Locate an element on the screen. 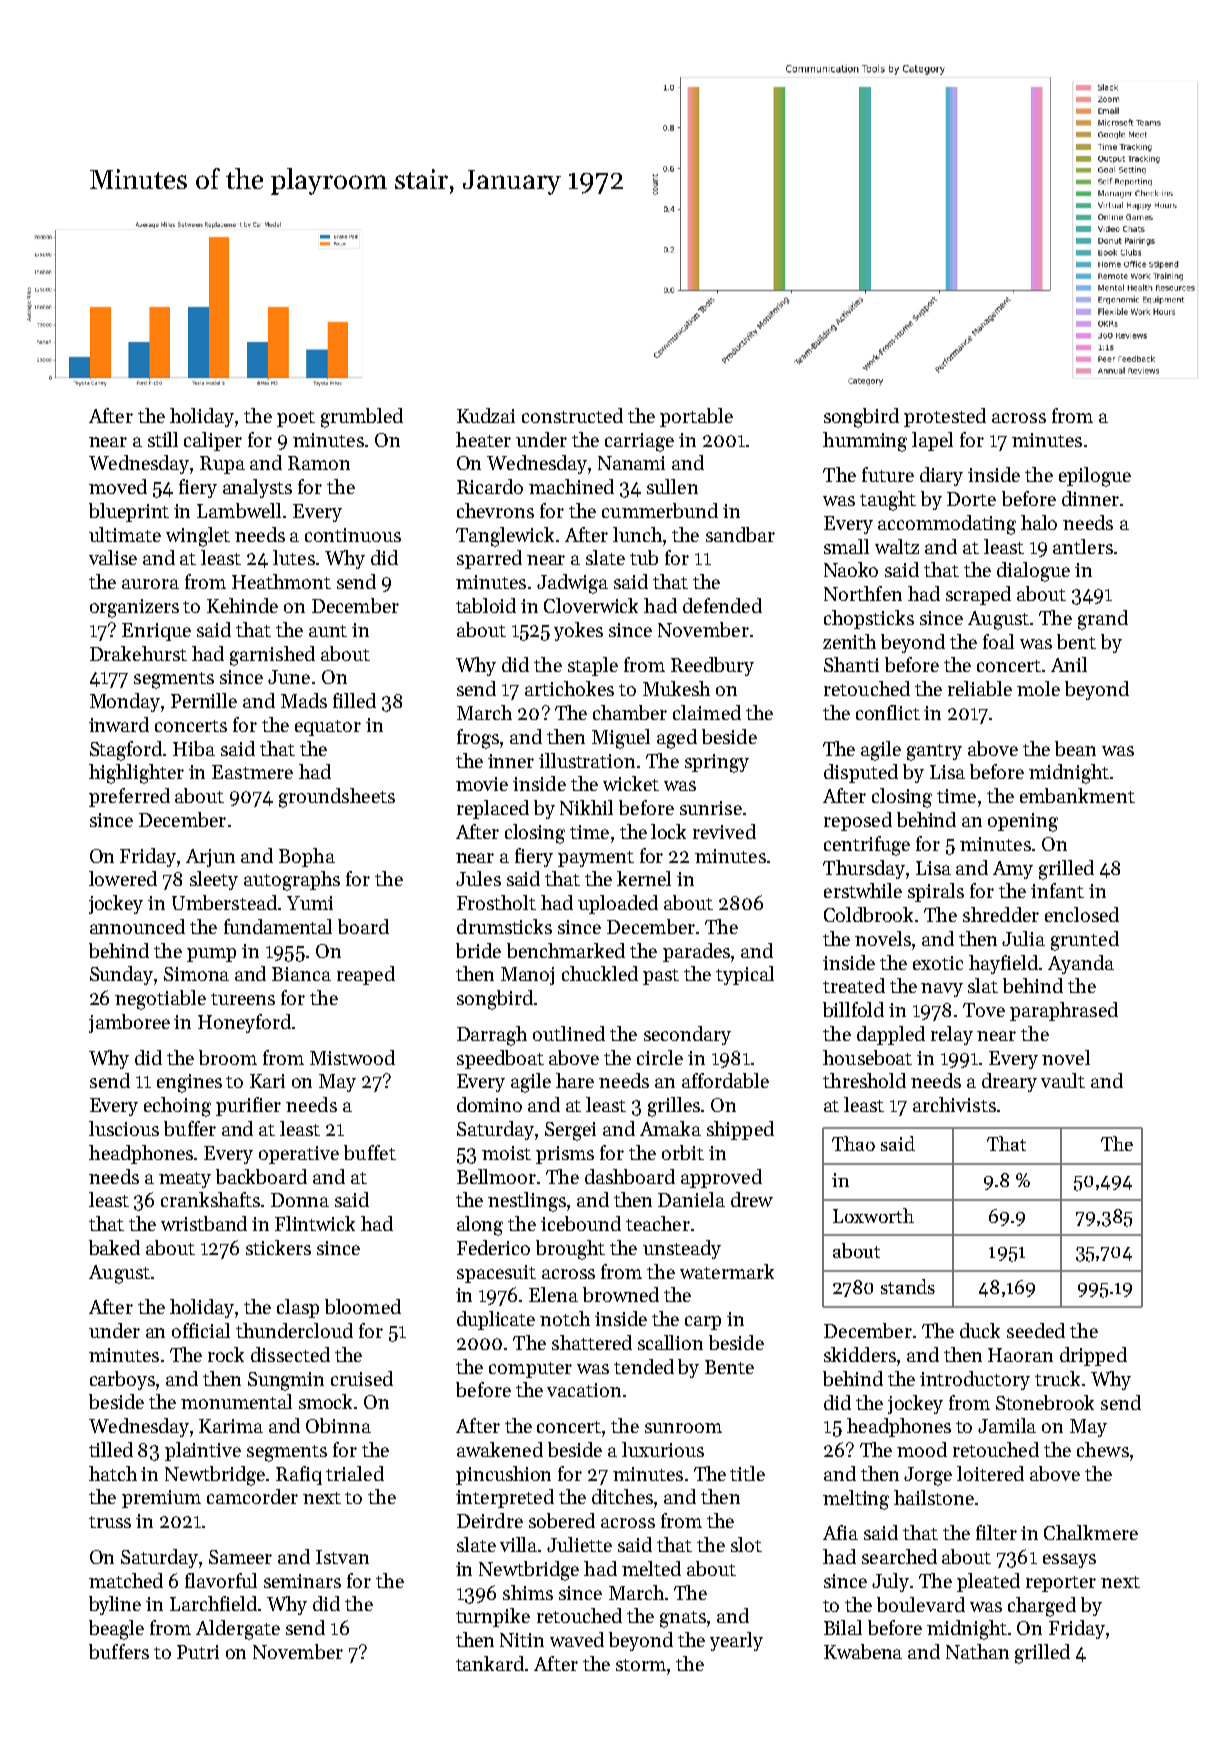 This screenshot has height=1741, width=1231. springy is located at coordinates (717, 763).
